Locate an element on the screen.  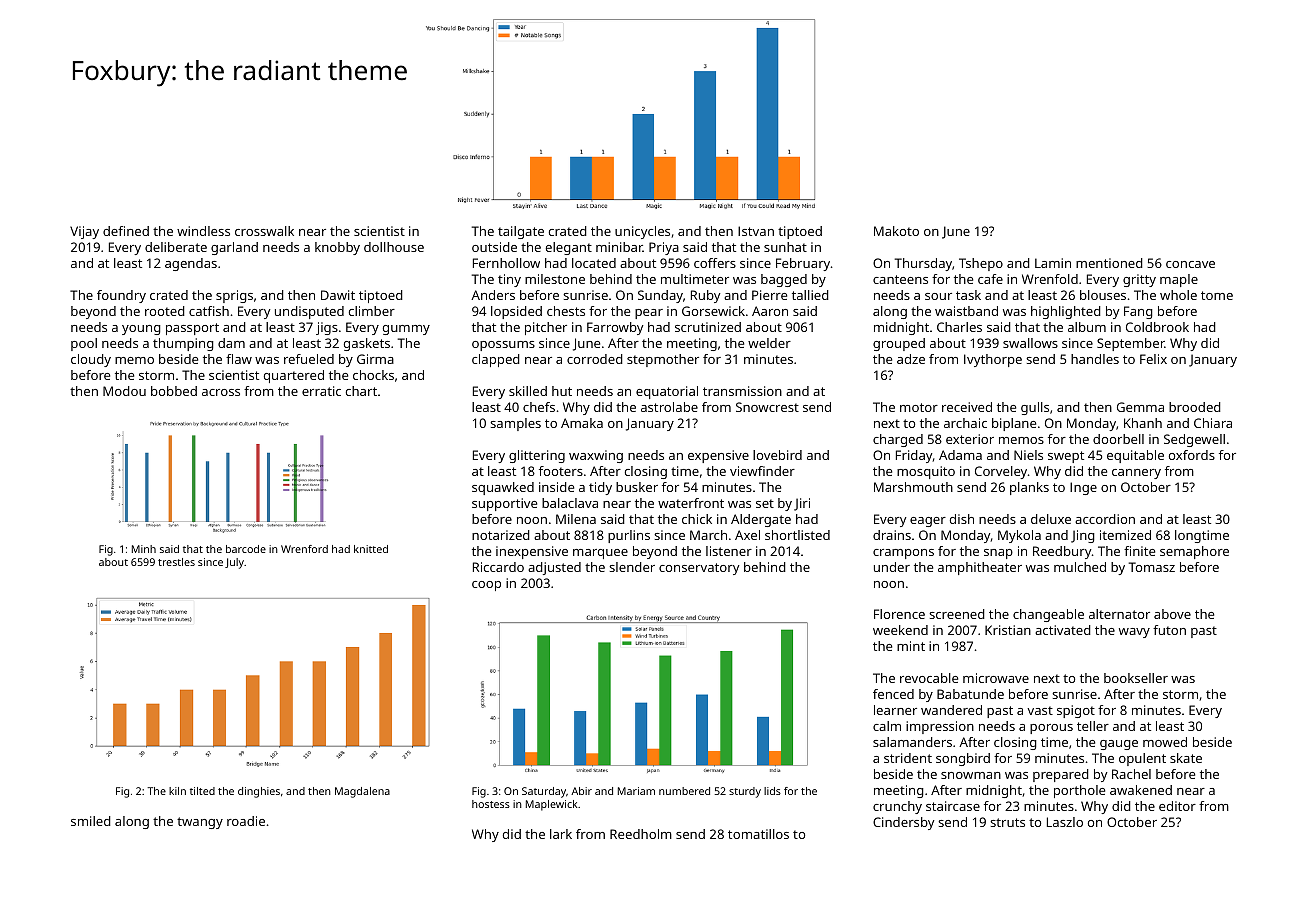
squawked is located at coordinates (503, 488).
